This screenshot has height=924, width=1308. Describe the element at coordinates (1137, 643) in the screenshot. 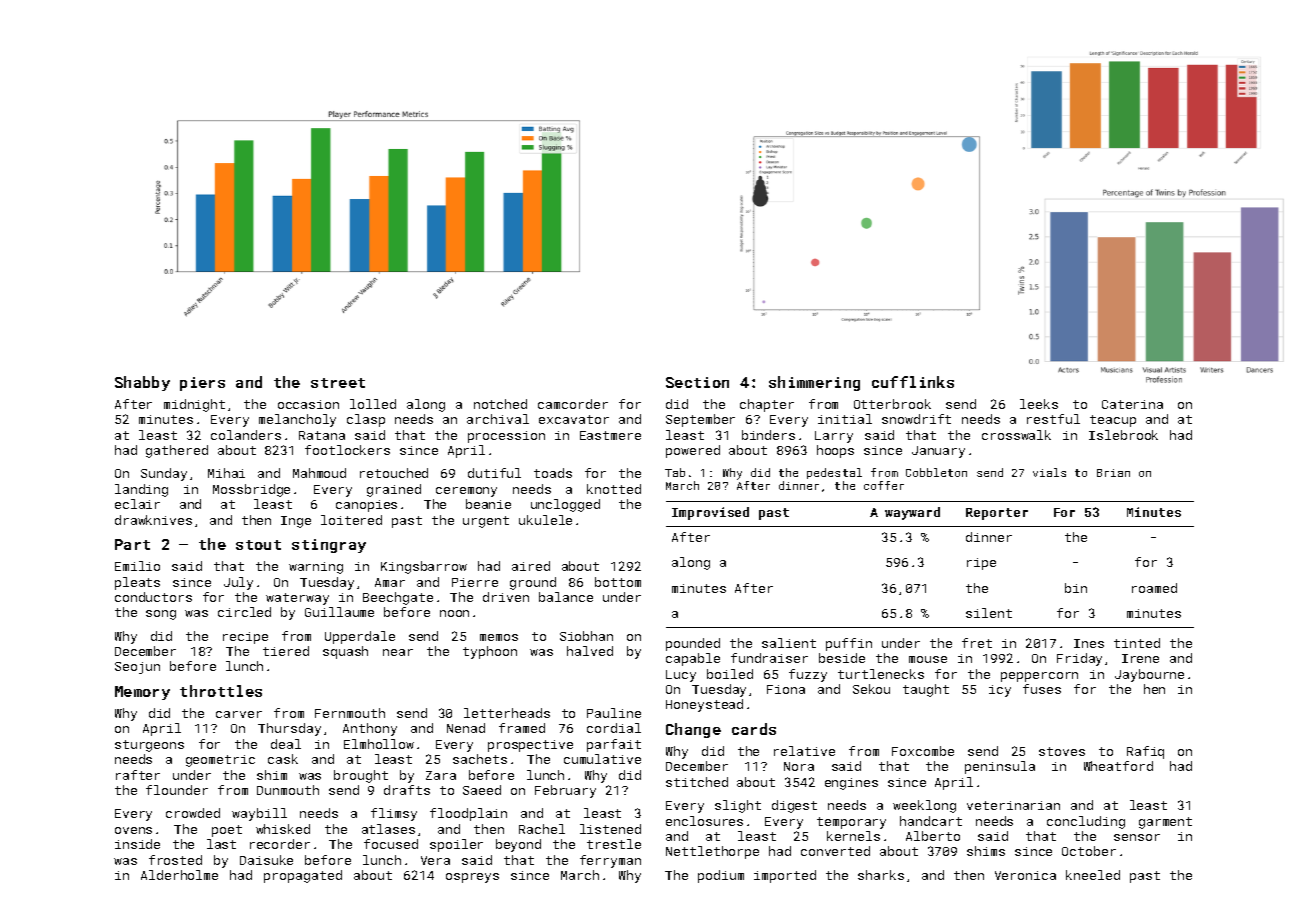

I see `tinted` at that location.
